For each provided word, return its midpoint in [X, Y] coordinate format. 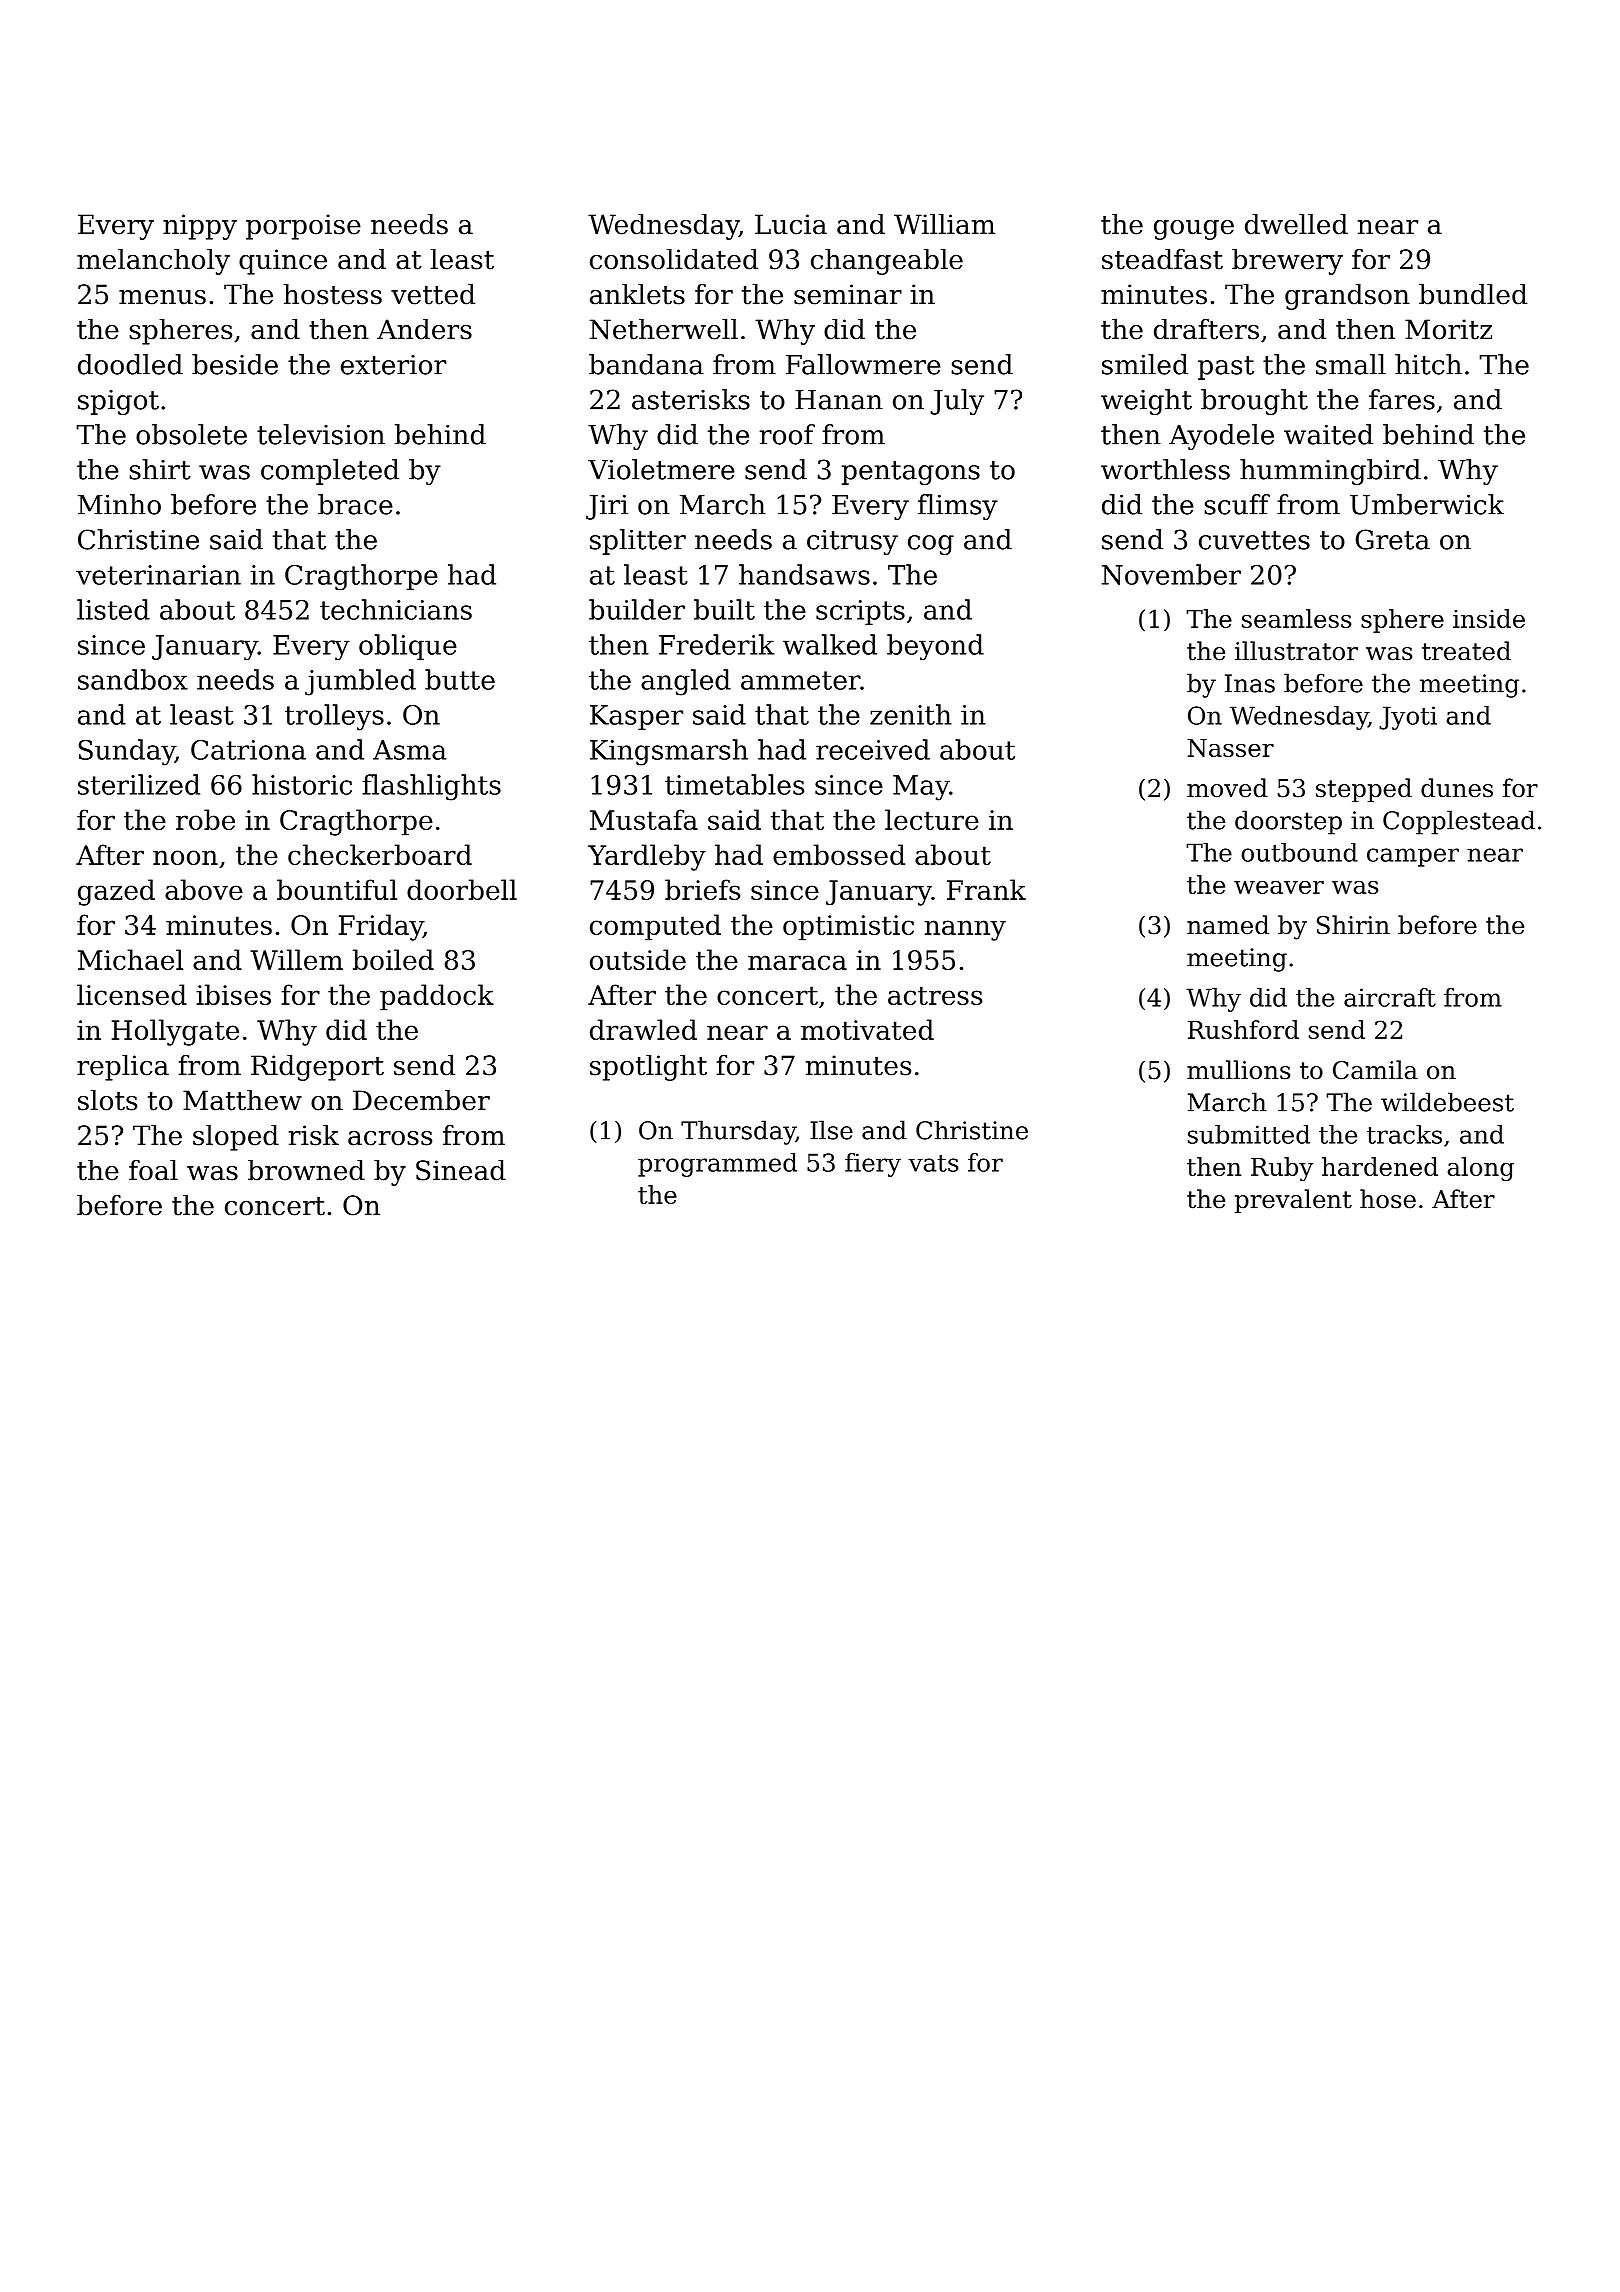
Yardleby [647, 857]
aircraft [1390, 997]
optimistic [848, 928]
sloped [236, 1138]
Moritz [1448, 329]
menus [162, 297]
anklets [637, 294]
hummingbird [1330, 472]
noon [185, 857]
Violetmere [661, 469]
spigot [118, 402]
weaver [1279, 887]
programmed [717, 1165]
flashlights [431, 787]
